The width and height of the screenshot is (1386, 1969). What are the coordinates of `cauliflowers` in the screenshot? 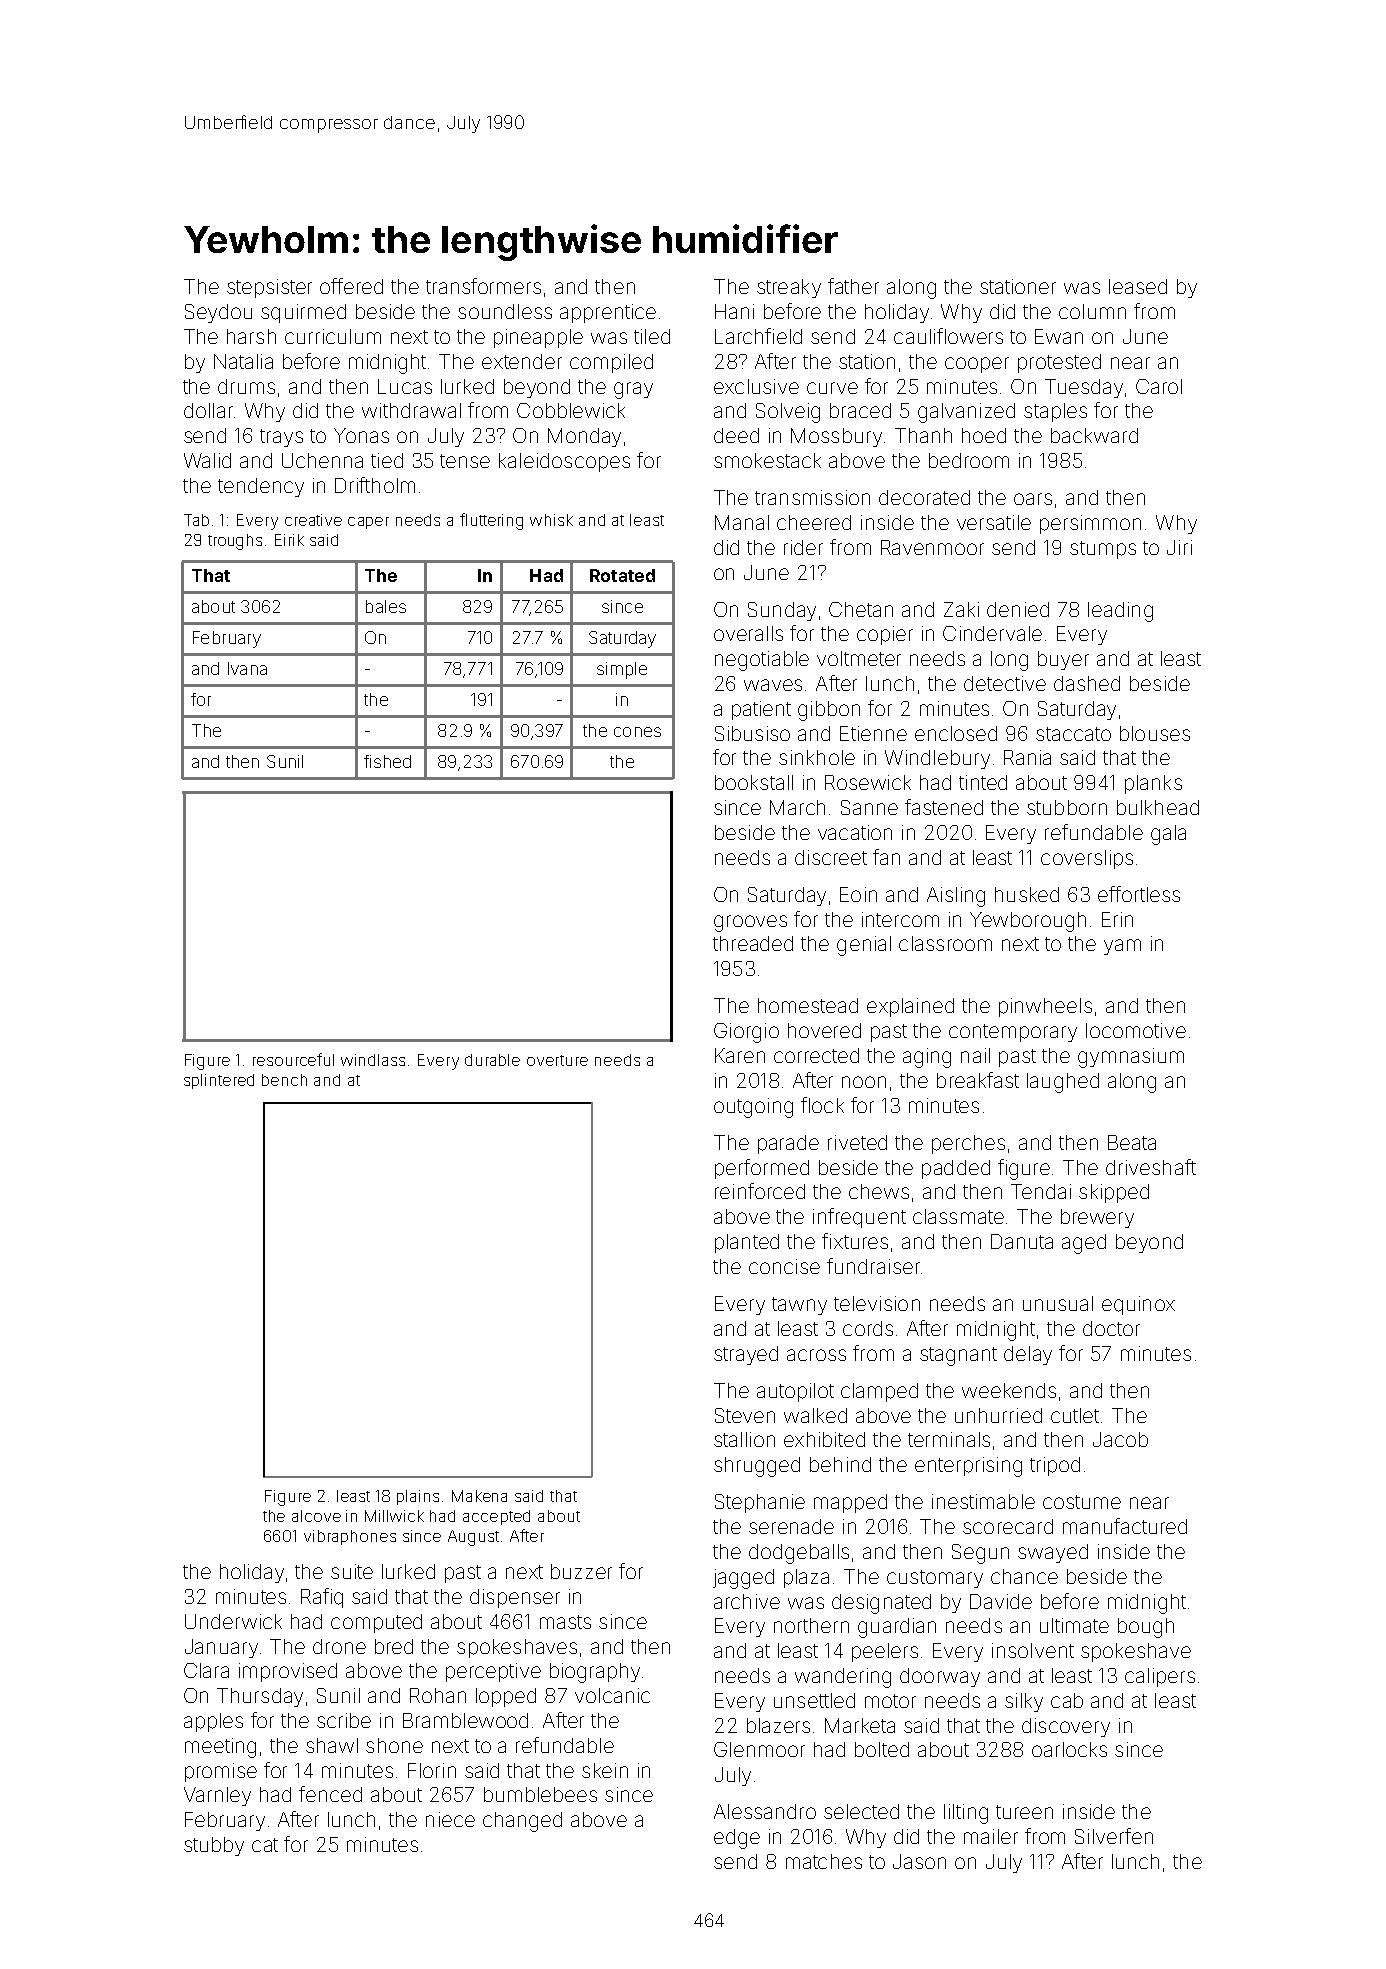 It's located at (948, 336).
